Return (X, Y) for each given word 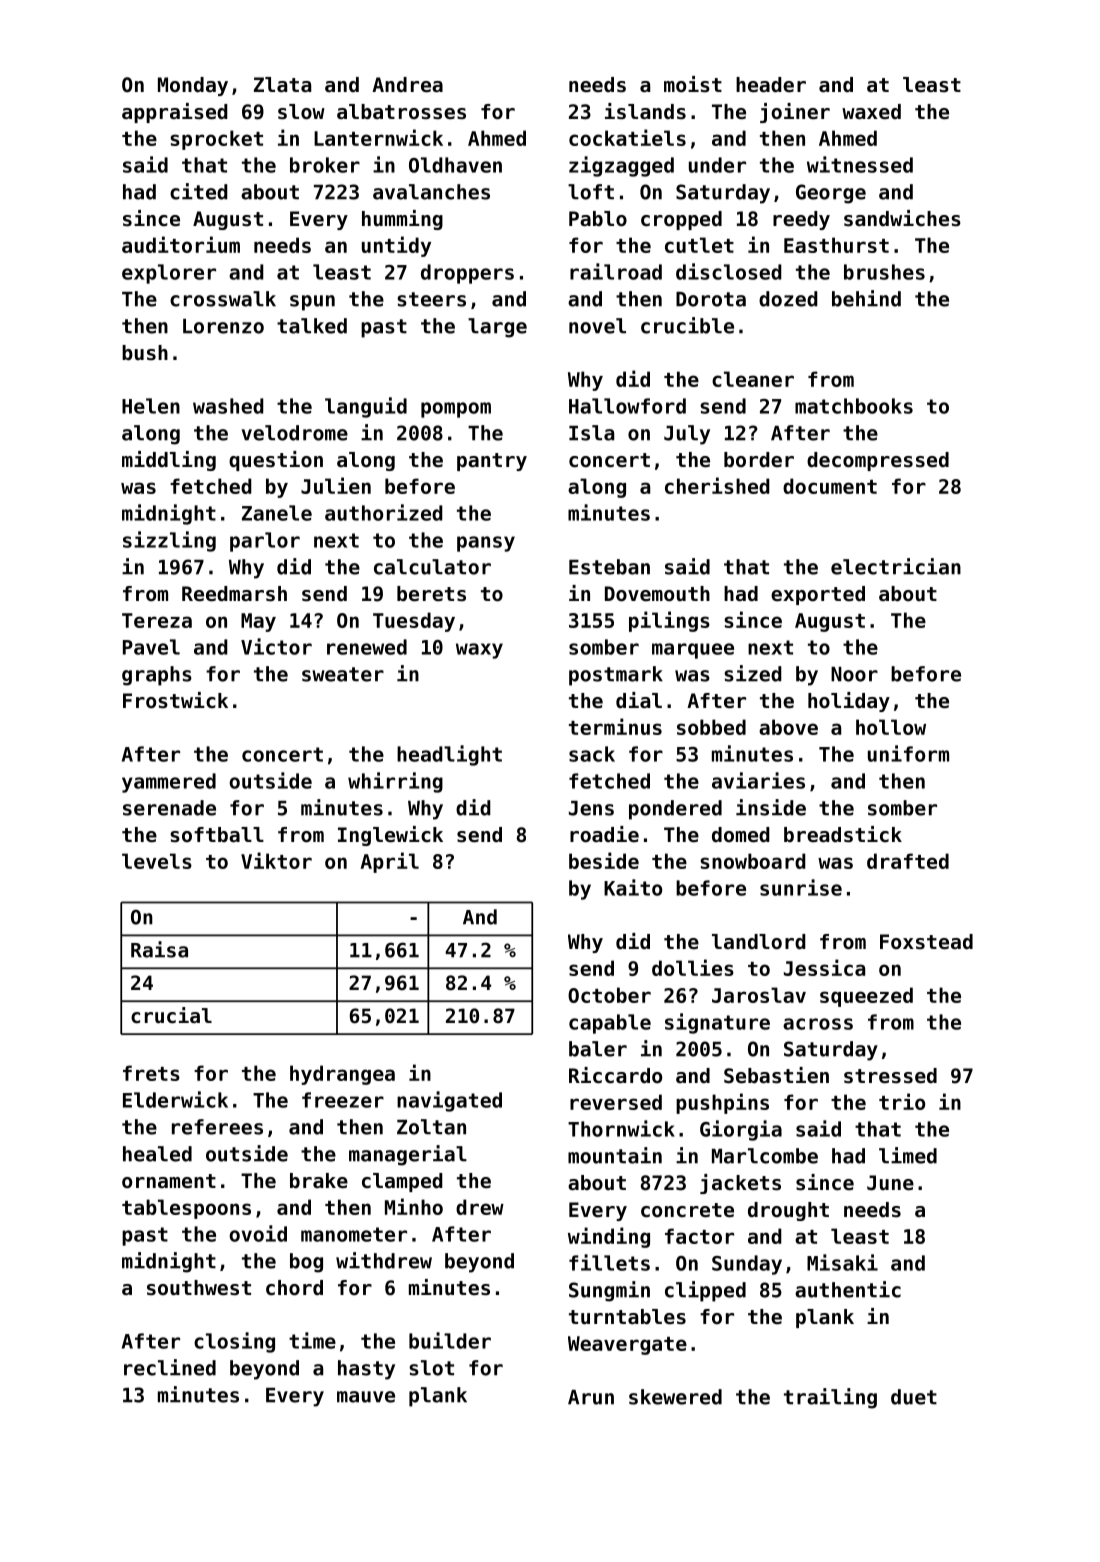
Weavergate (627, 1345)
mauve (366, 1397)
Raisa (159, 949)
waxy (479, 651)
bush (145, 353)
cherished (717, 485)
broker (325, 165)
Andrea (407, 85)
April (389, 862)
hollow (891, 727)
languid (366, 407)
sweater (343, 674)
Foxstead (926, 942)
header (771, 85)
